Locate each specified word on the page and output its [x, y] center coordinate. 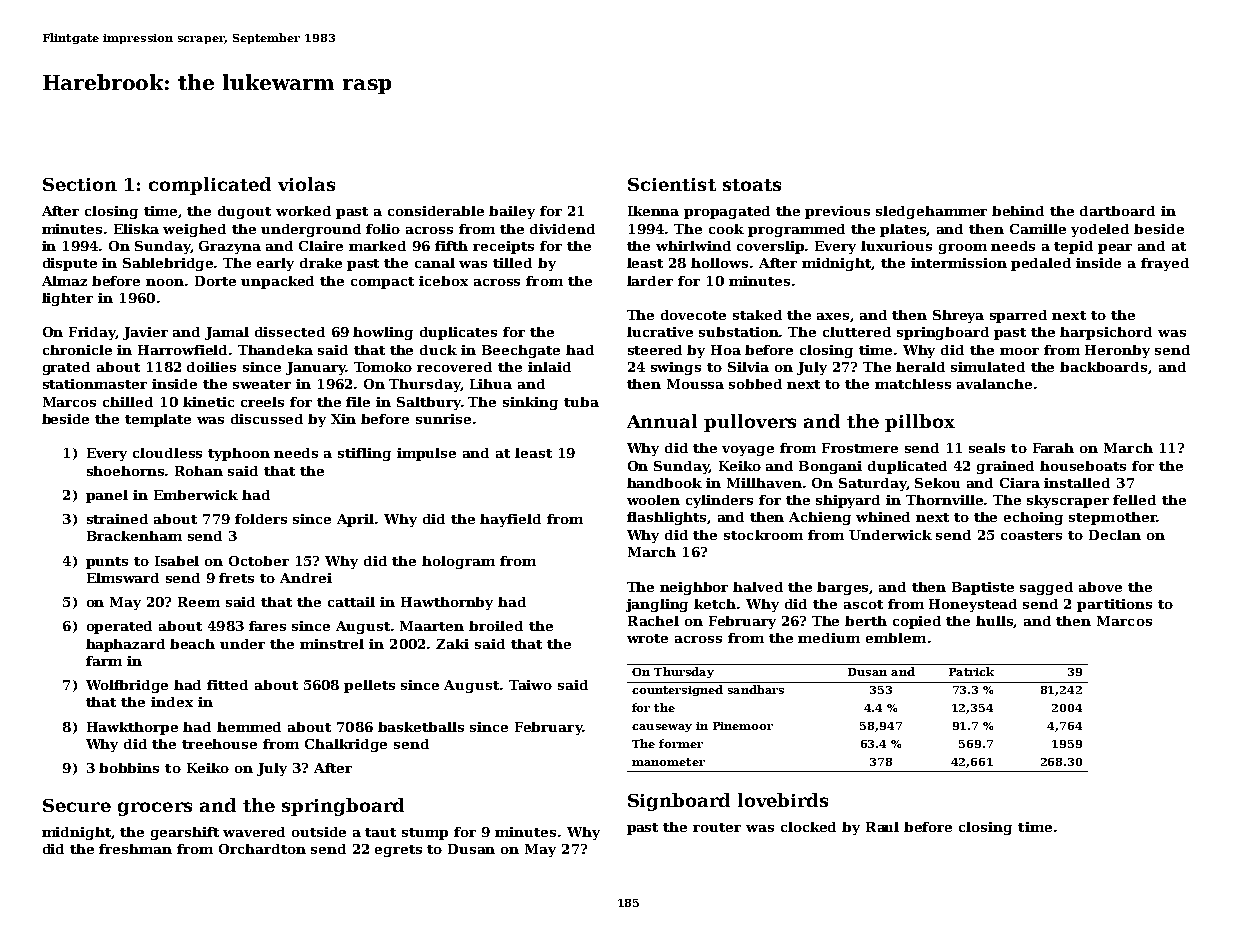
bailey [512, 212]
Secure [77, 805]
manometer [668, 762]
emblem [896, 638]
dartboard [1117, 211]
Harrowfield [182, 350]
